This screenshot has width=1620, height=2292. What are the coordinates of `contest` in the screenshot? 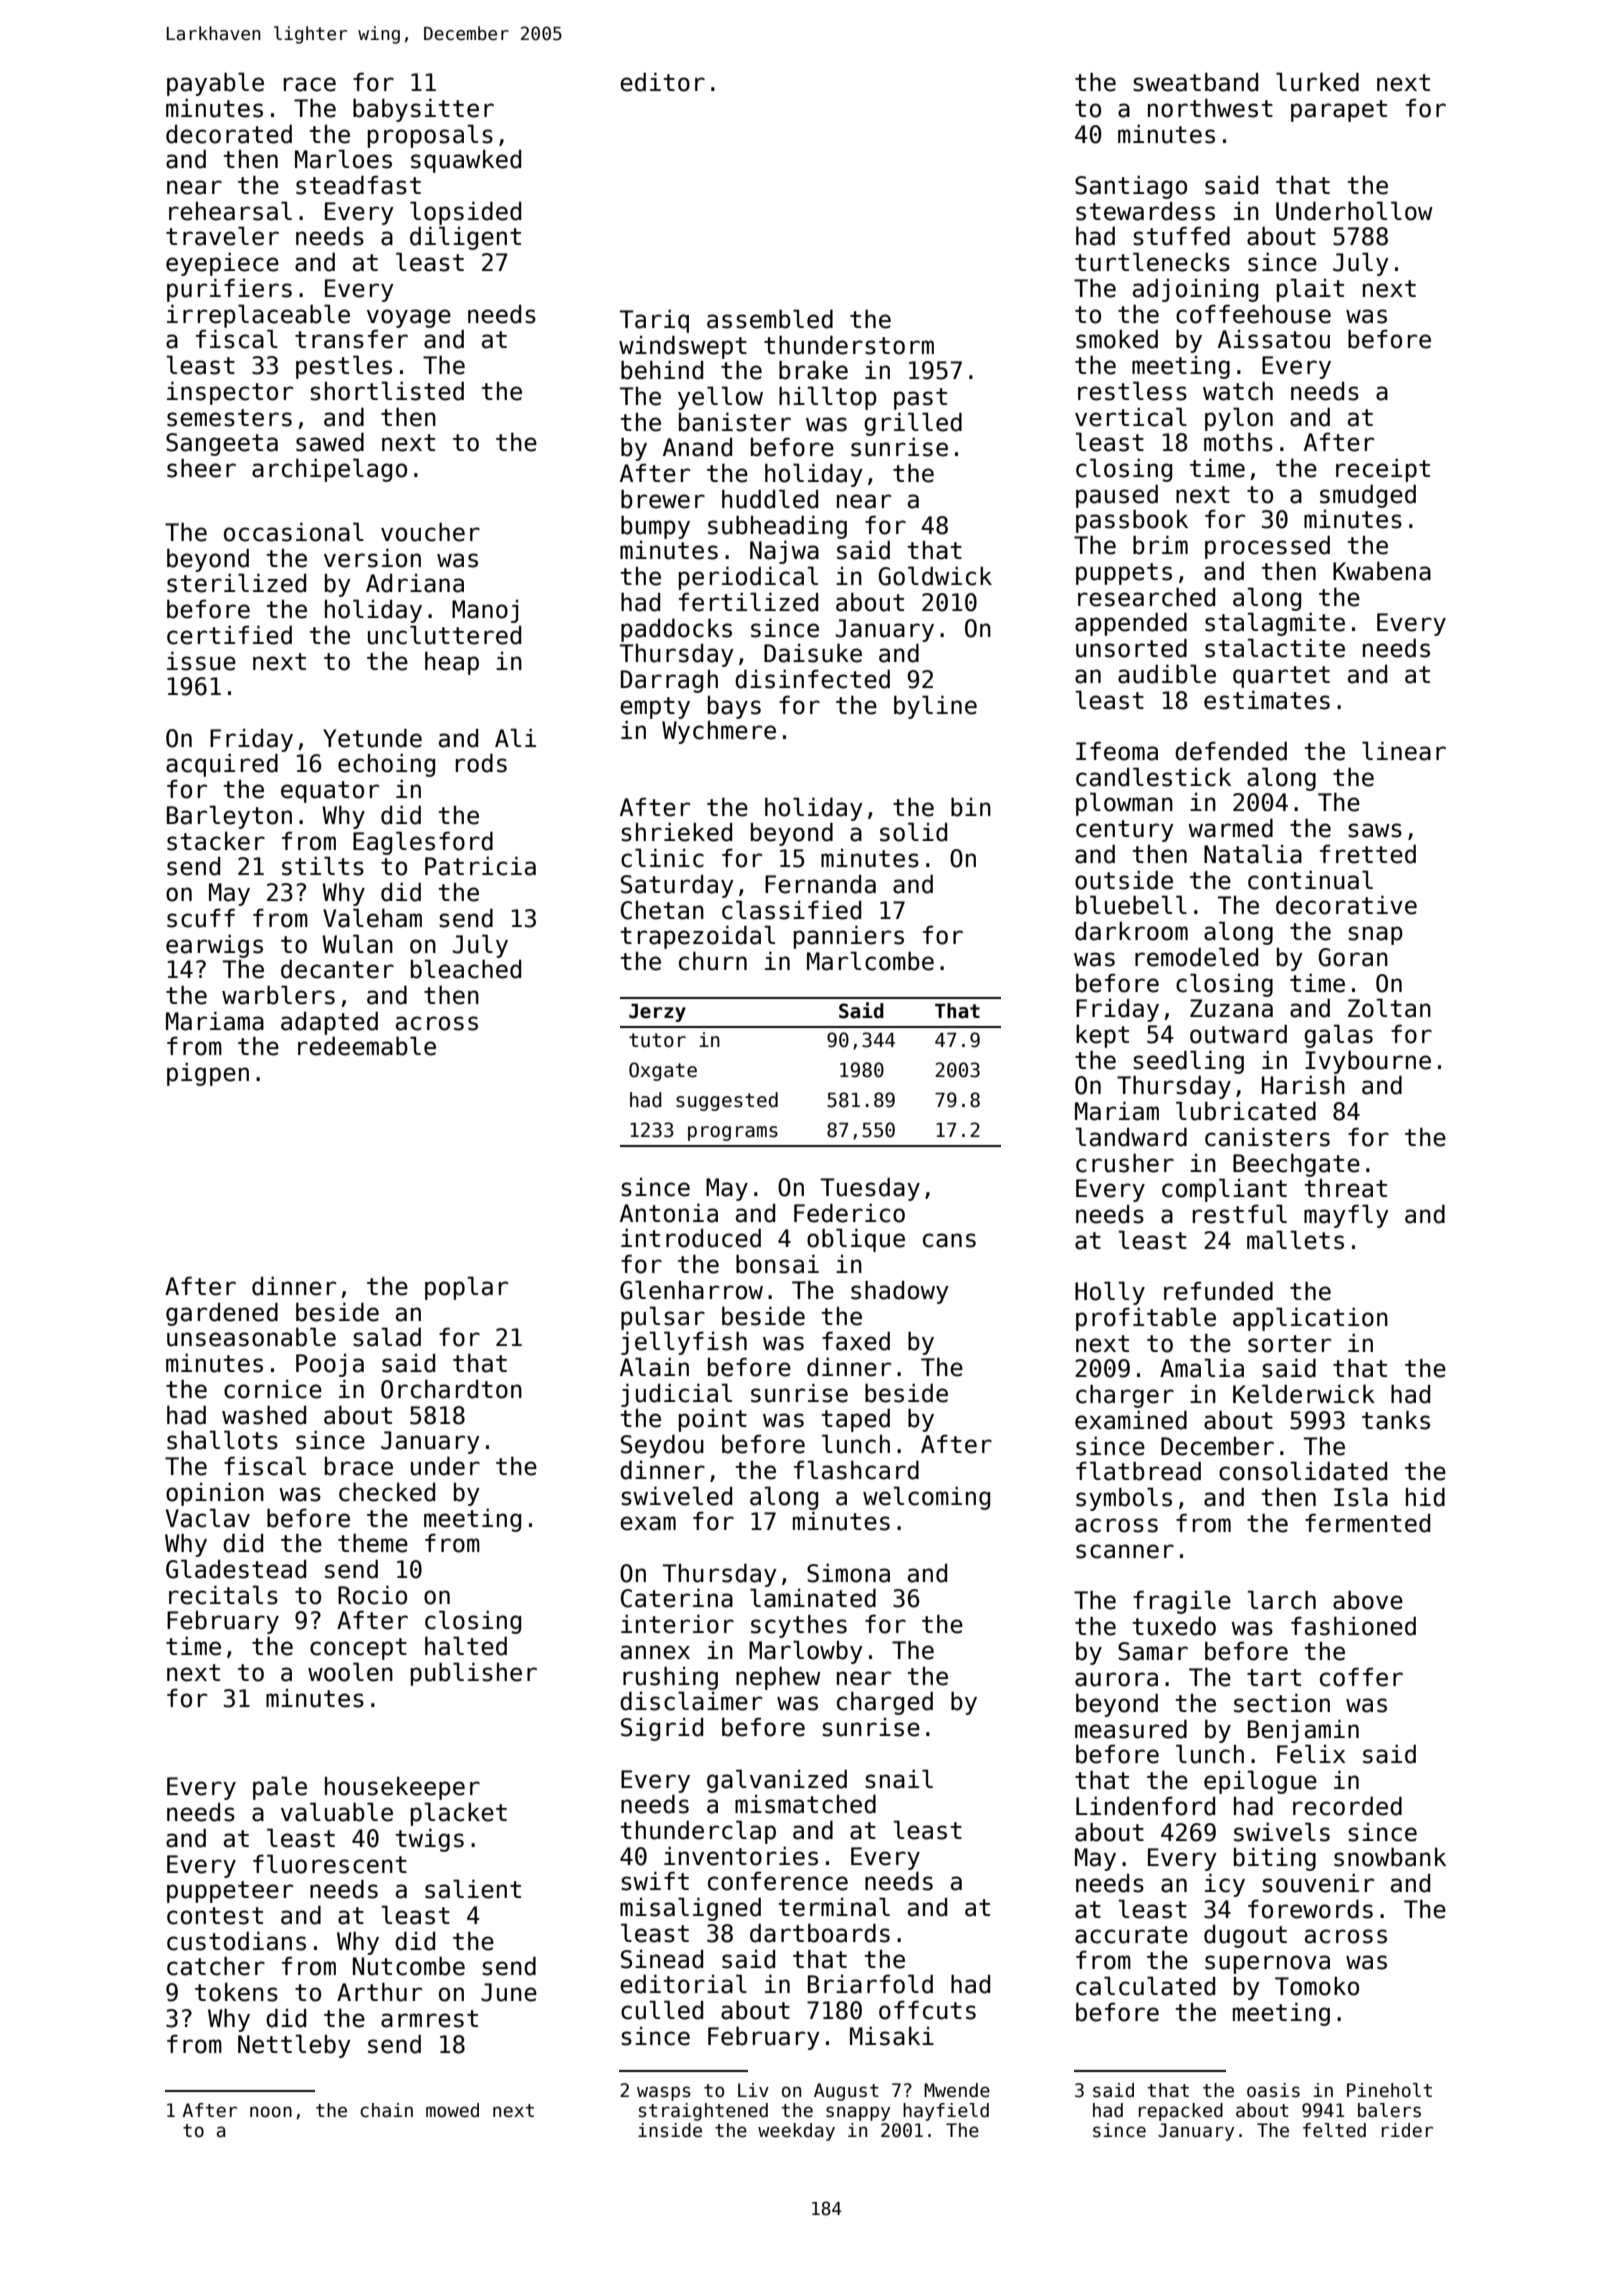 It's located at (215, 1916).
